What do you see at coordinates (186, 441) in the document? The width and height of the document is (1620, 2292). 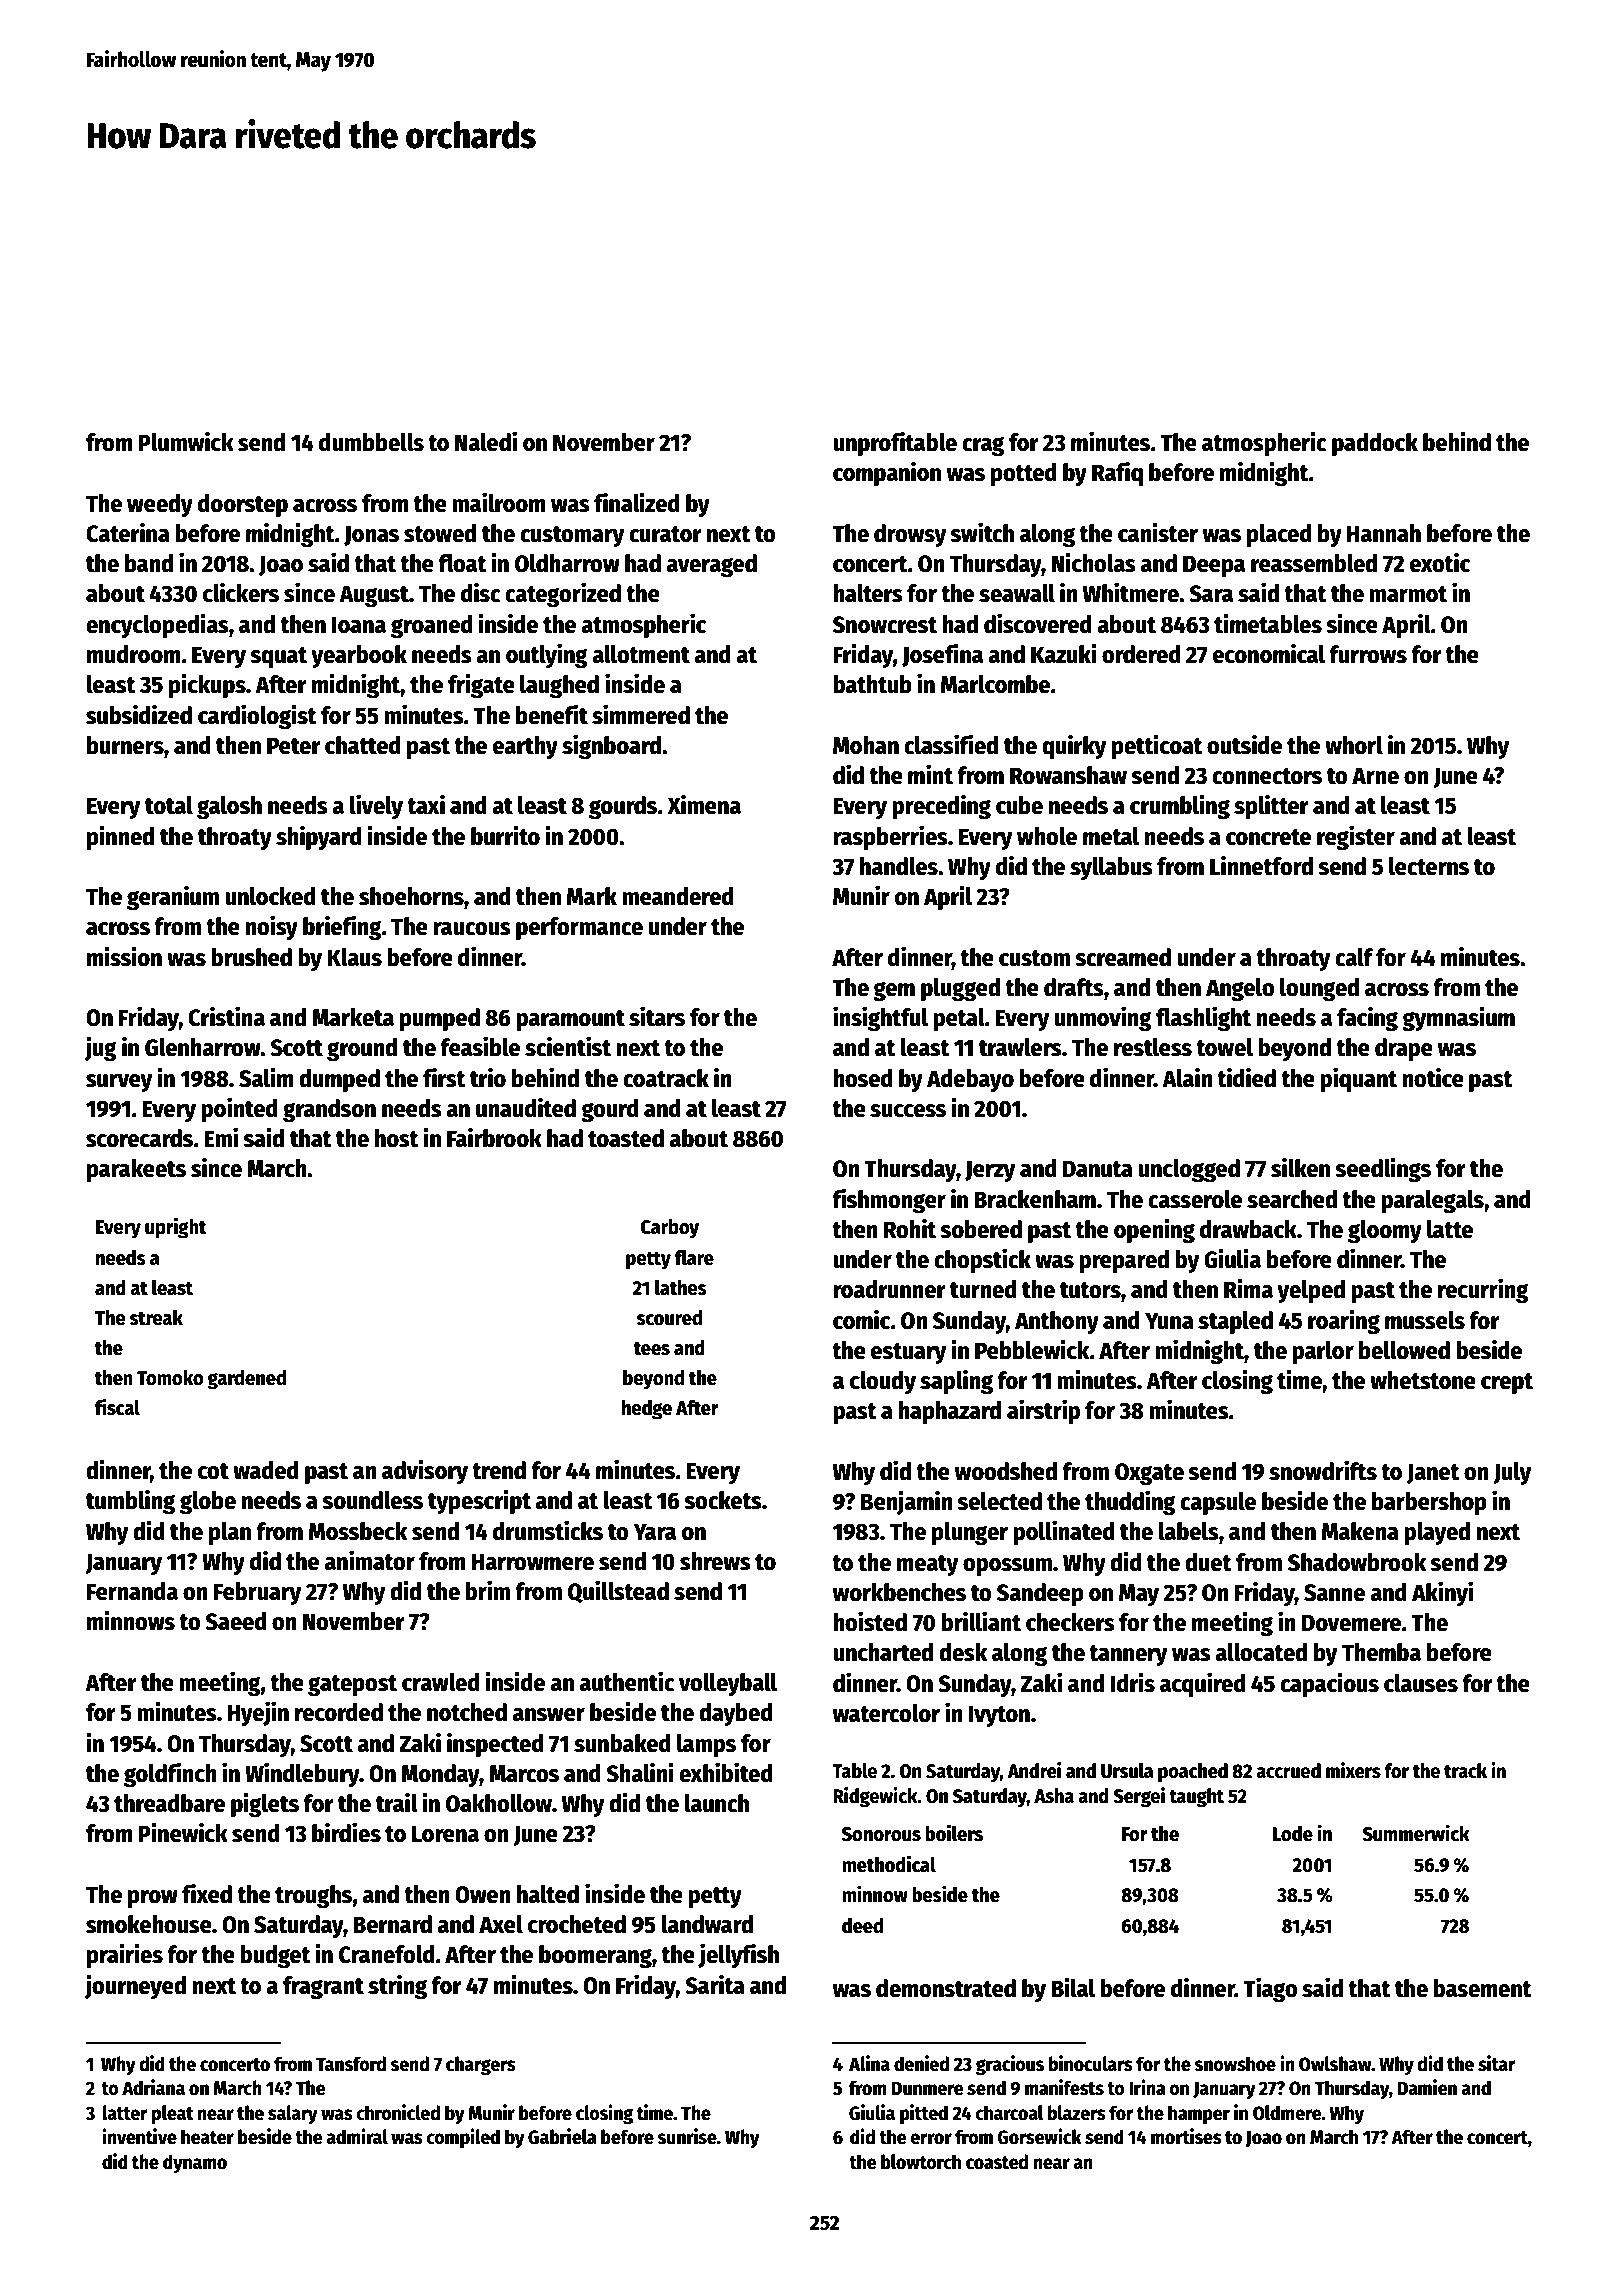 I see `Plumwick` at bounding box center [186, 441].
